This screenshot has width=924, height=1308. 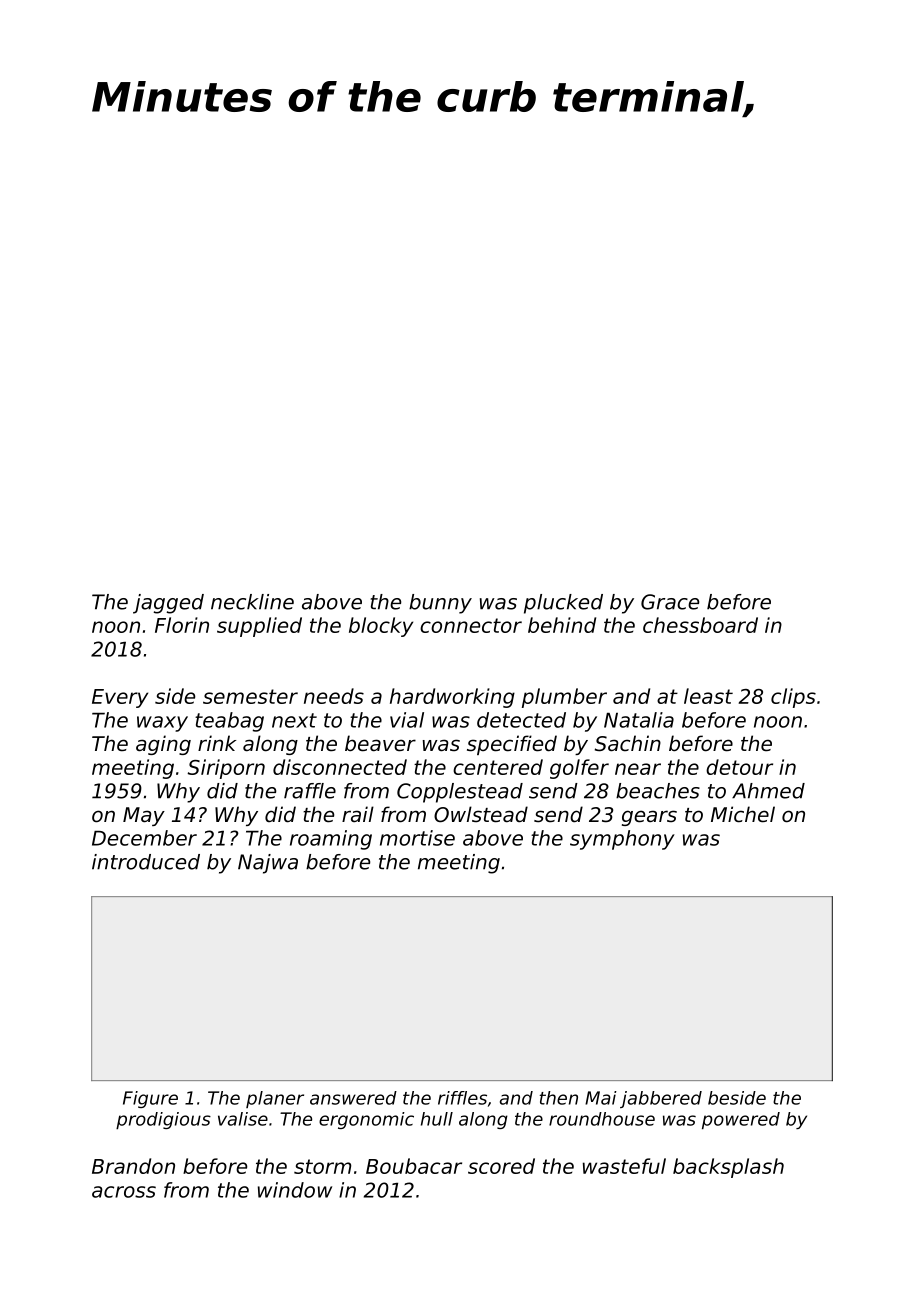 I want to click on mortise, so click(x=417, y=838).
